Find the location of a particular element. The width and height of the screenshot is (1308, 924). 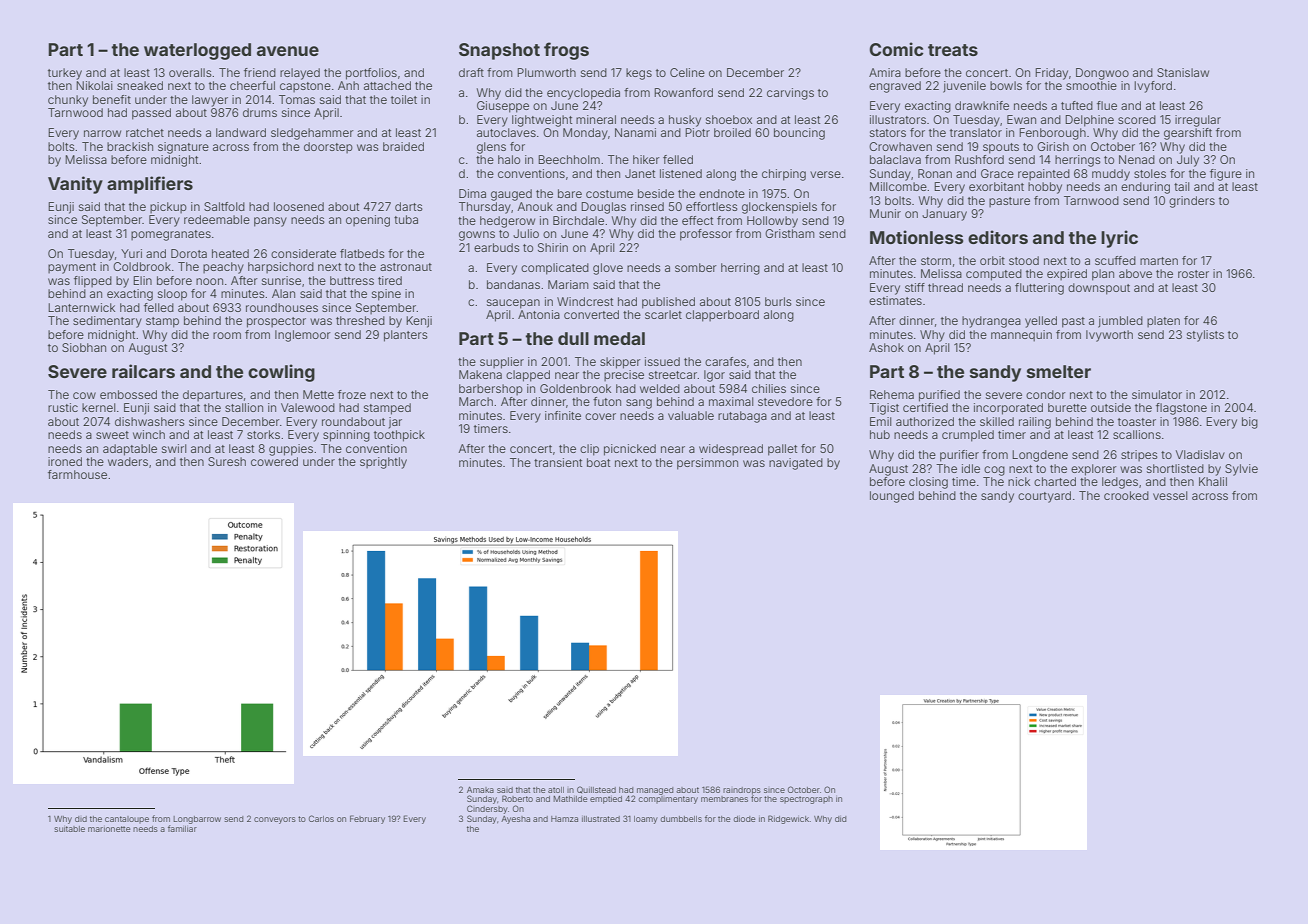

treats is located at coordinates (953, 50).
